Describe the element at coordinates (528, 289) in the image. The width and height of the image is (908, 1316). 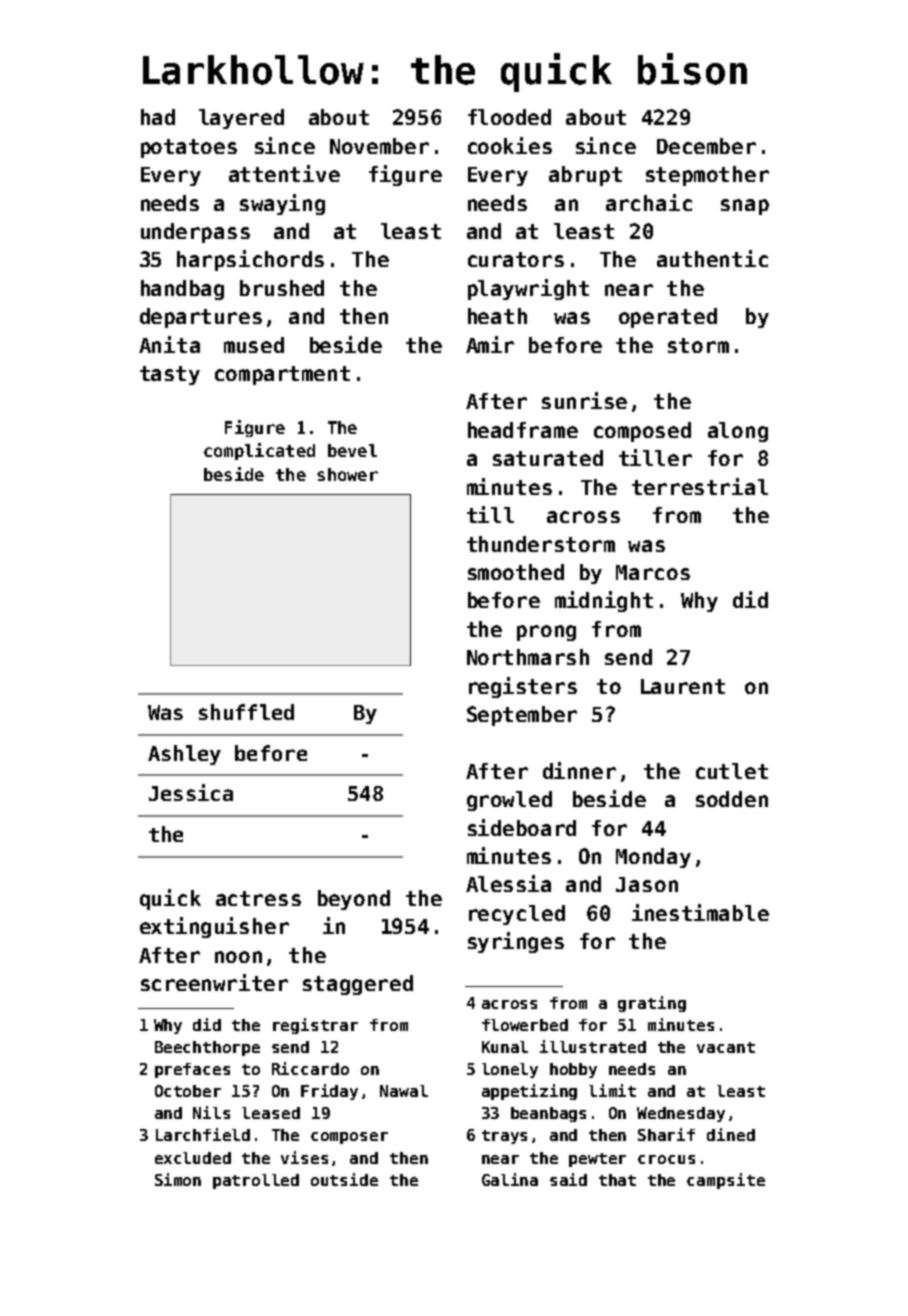
I see `playwright` at that location.
